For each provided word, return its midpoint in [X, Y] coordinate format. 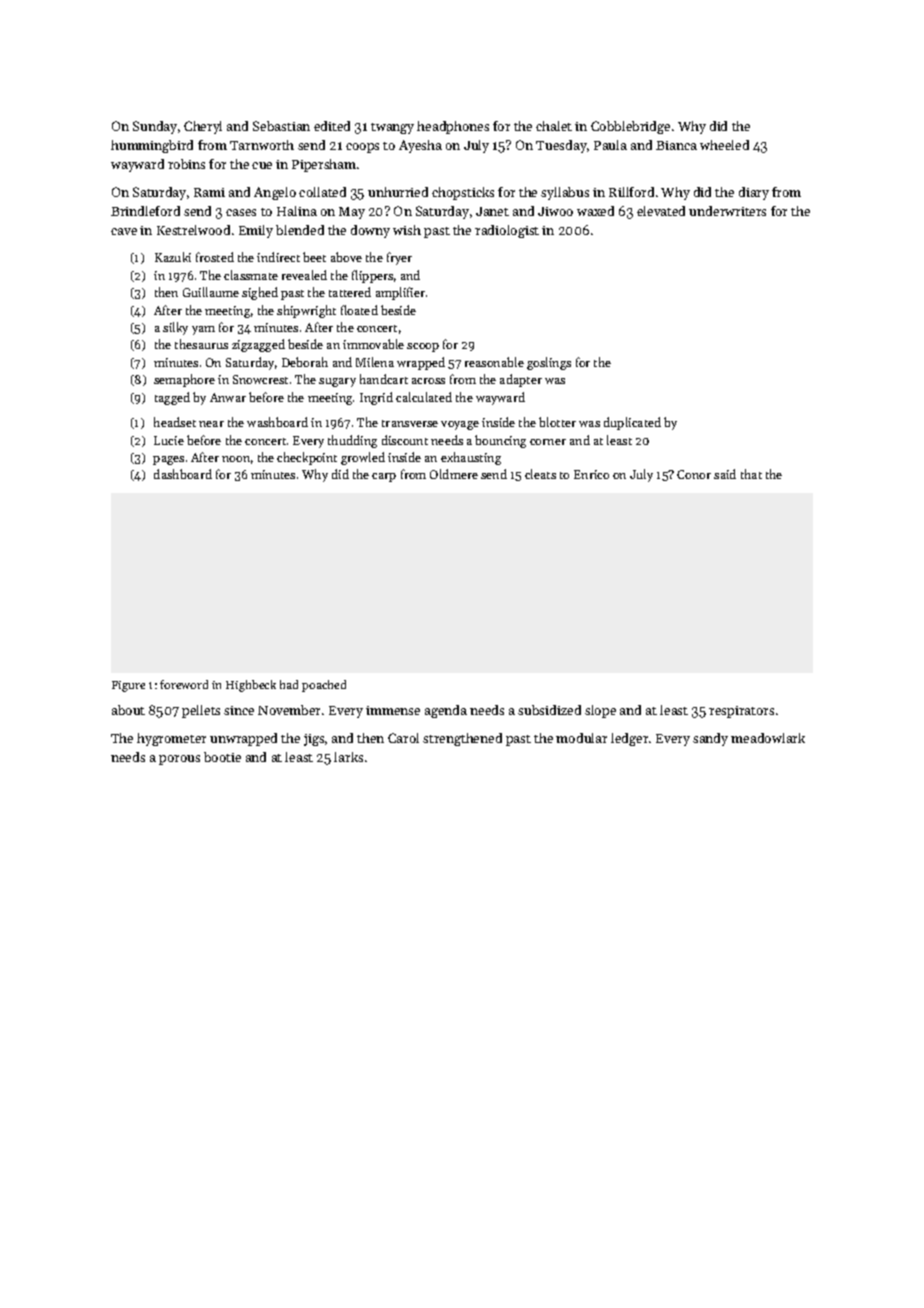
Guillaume [211, 292]
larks [348, 757]
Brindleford [145, 211]
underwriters [727, 211]
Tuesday [561, 146]
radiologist [507, 231]
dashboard [183, 474]
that [751, 474]
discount [405, 440]
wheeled [724, 145]
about [128, 710]
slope [600, 711]
